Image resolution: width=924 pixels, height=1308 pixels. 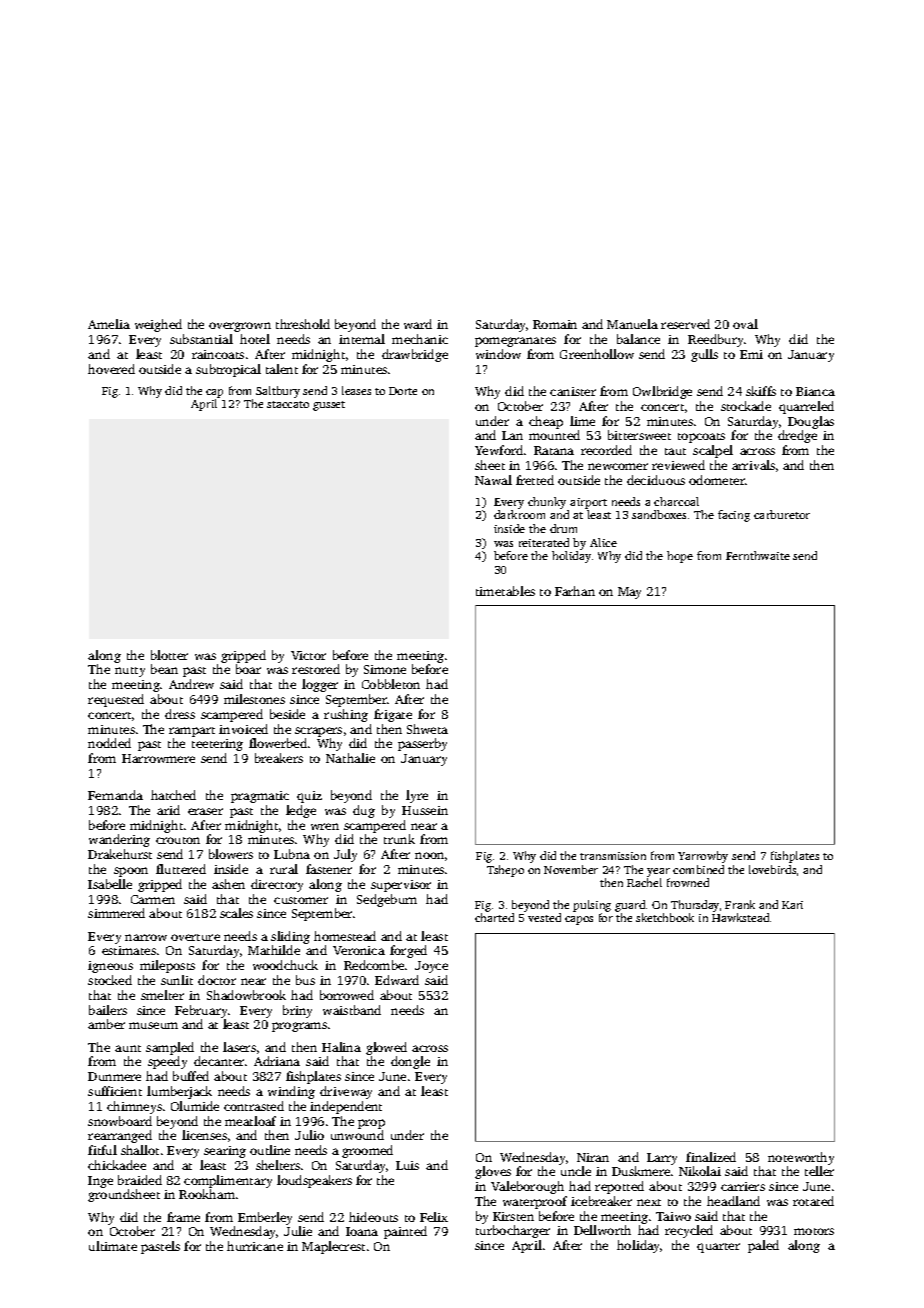 I want to click on icebreaker, so click(x=601, y=1201).
